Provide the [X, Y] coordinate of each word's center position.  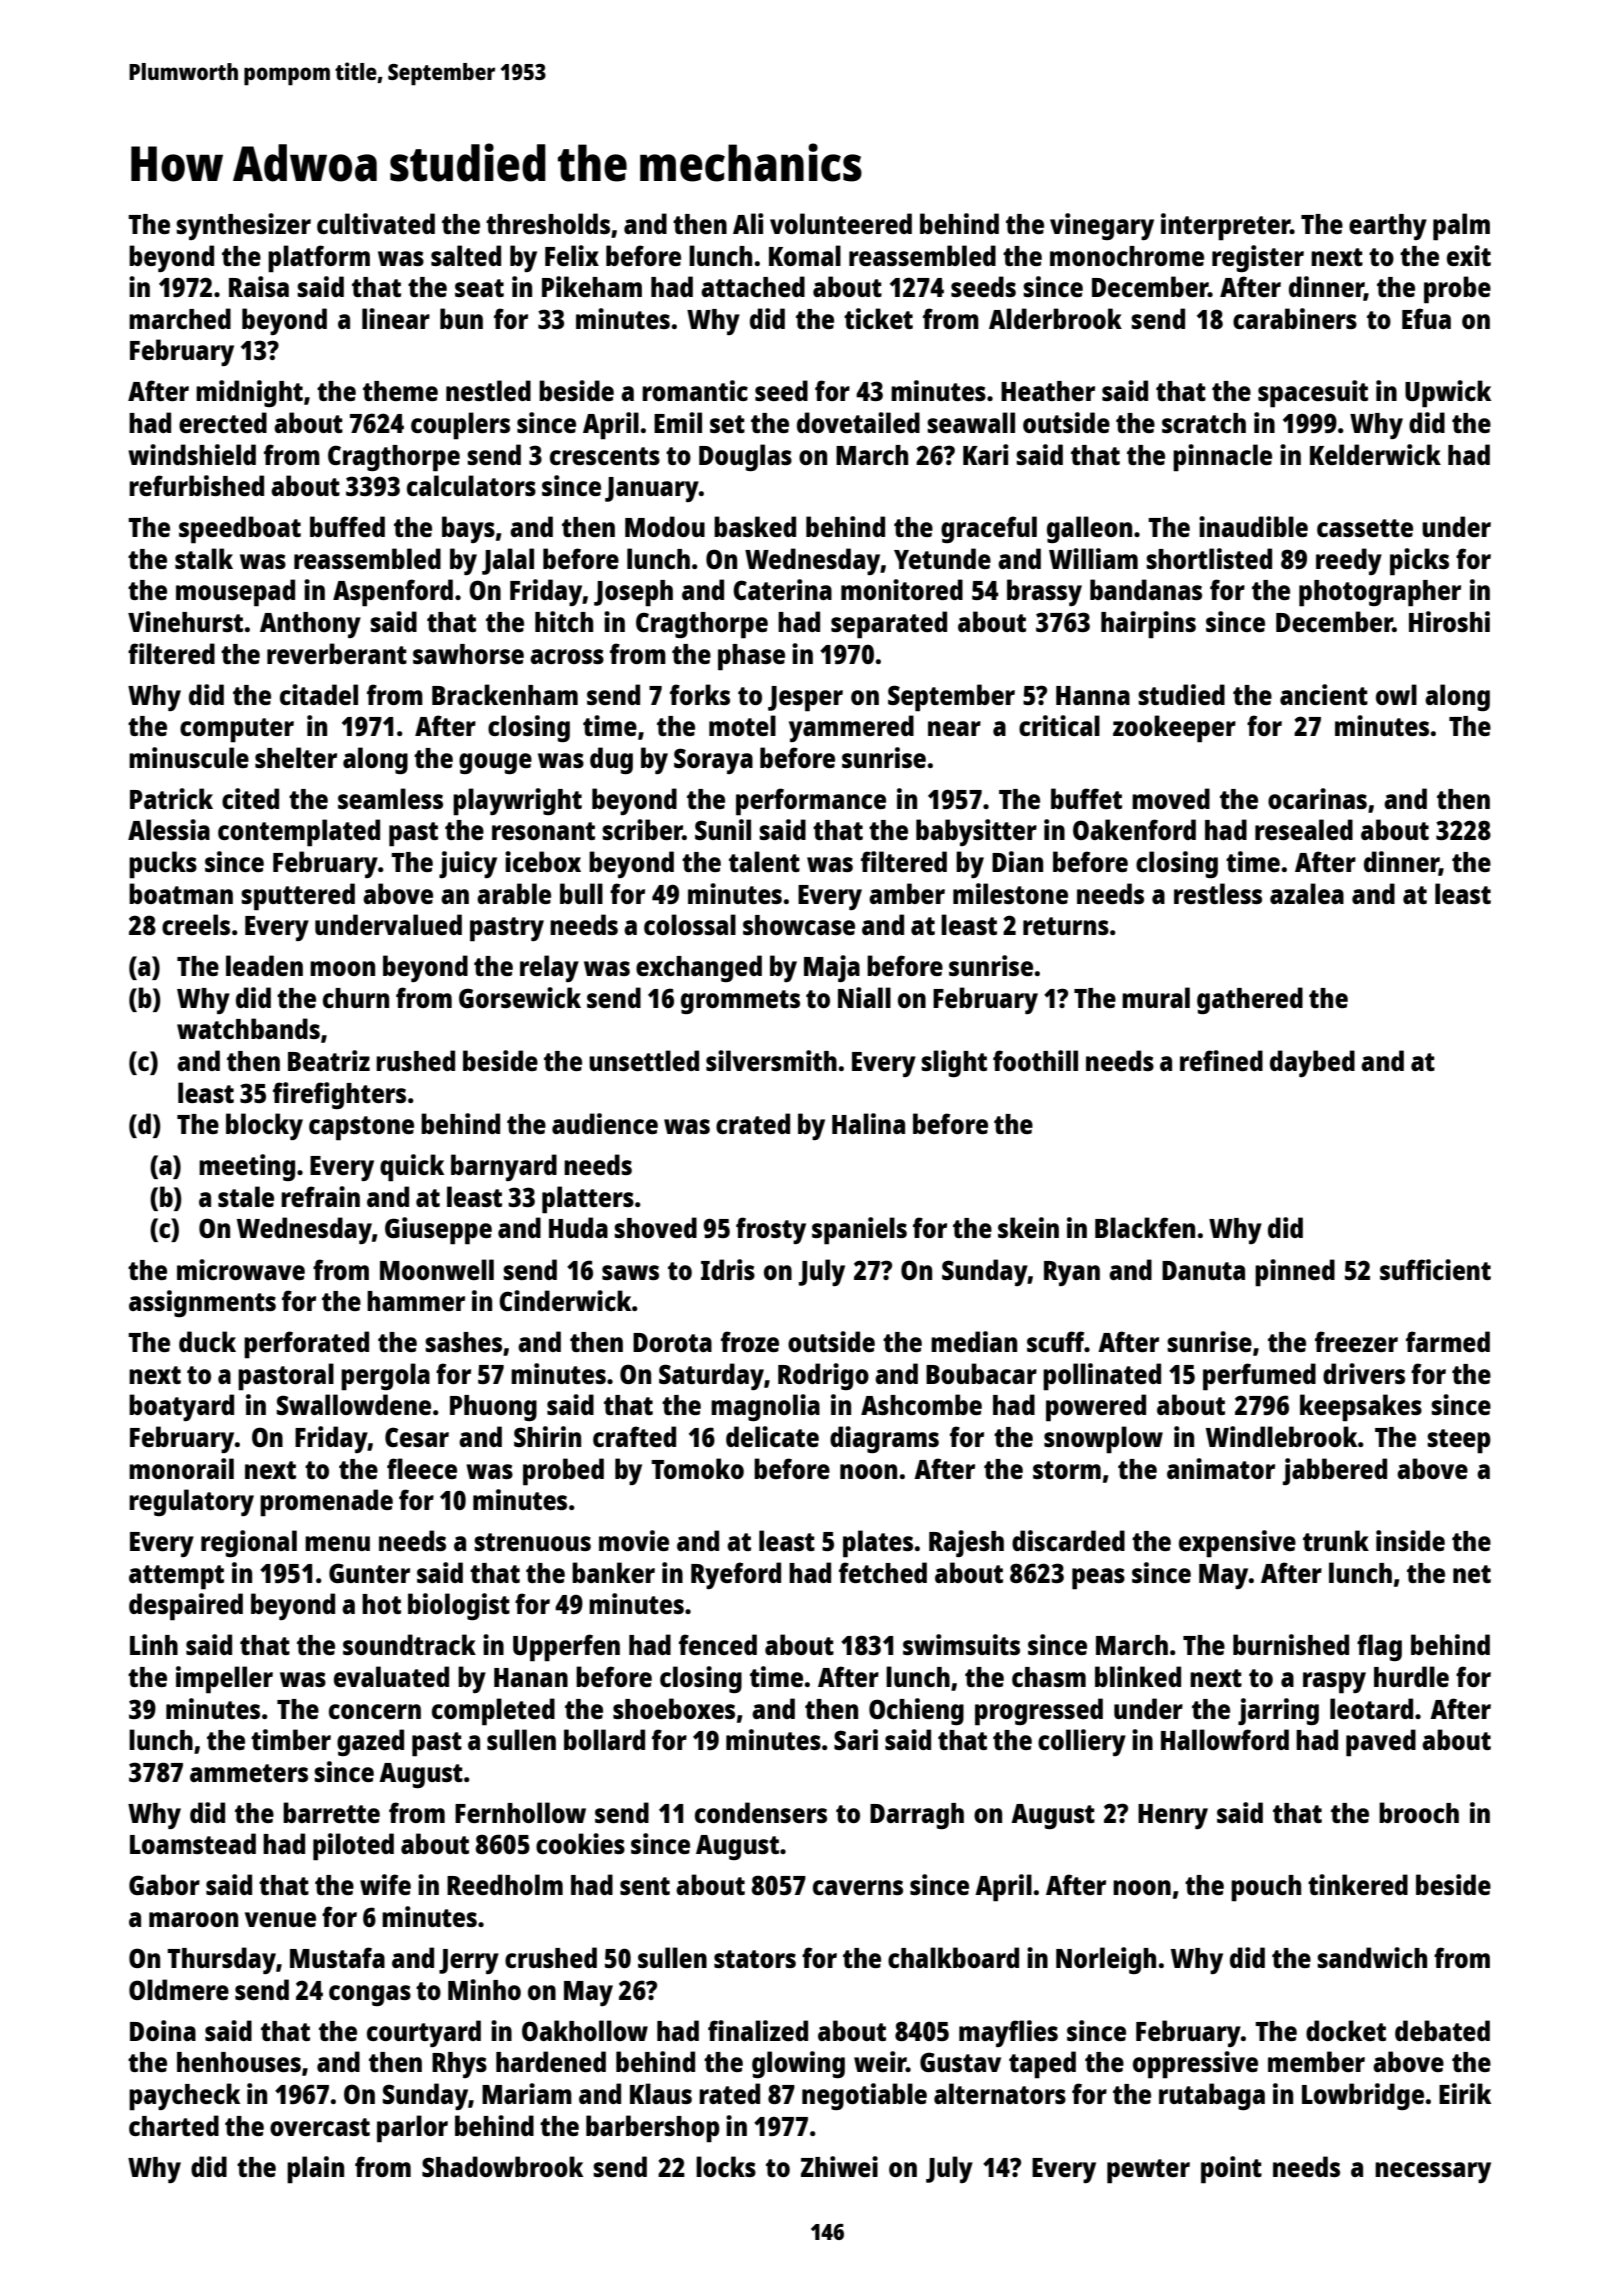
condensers [761, 1812]
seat [479, 288]
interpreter [1225, 227]
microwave [241, 1269]
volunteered [841, 223]
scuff [1056, 1341]
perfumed [1259, 1377]
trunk [1336, 1540]
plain [315, 2170]
